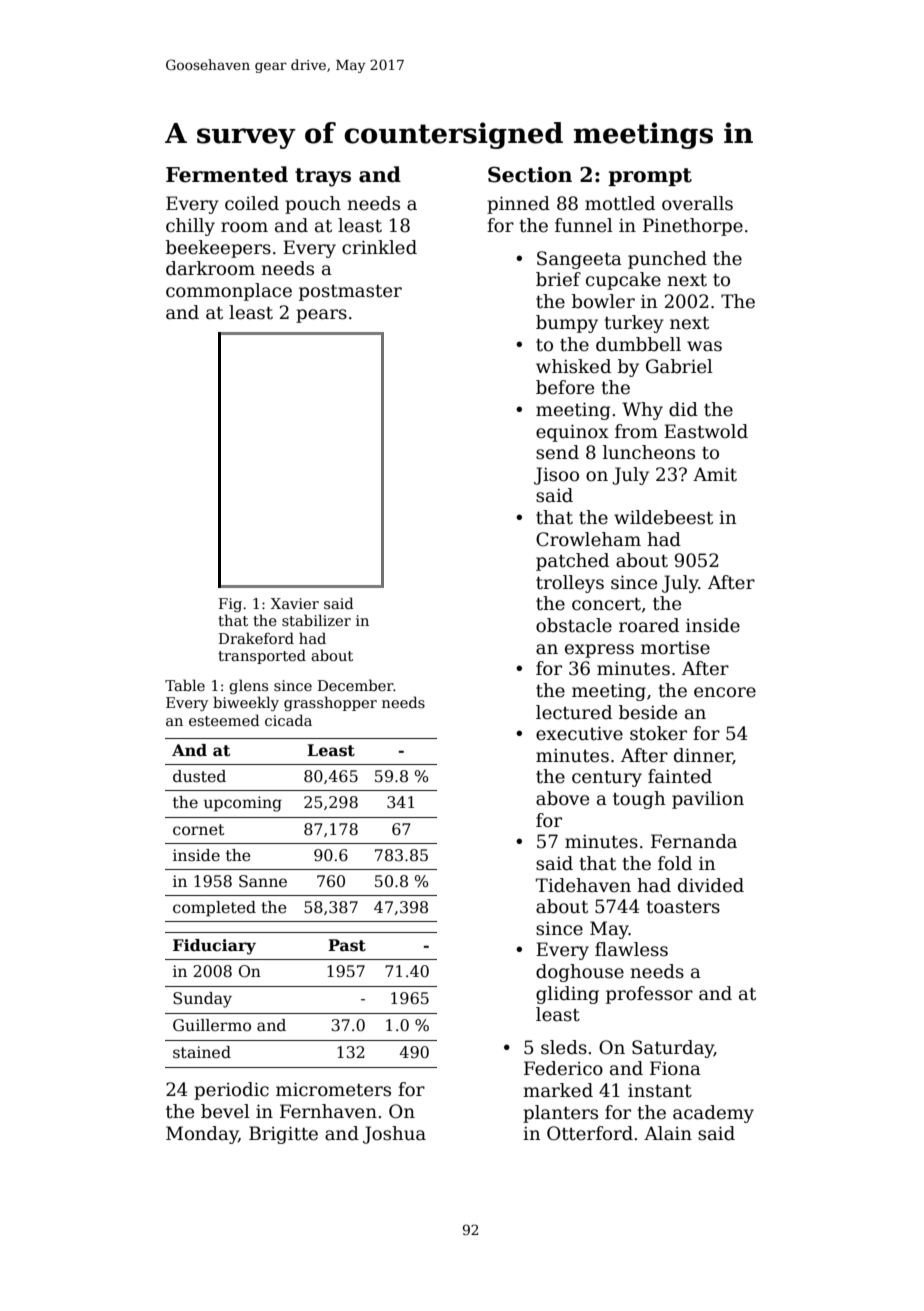 Image resolution: width=924 pixels, height=1311 pixels. What do you see at coordinates (224, 720) in the screenshot?
I see `esteemed` at bounding box center [224, 720].
